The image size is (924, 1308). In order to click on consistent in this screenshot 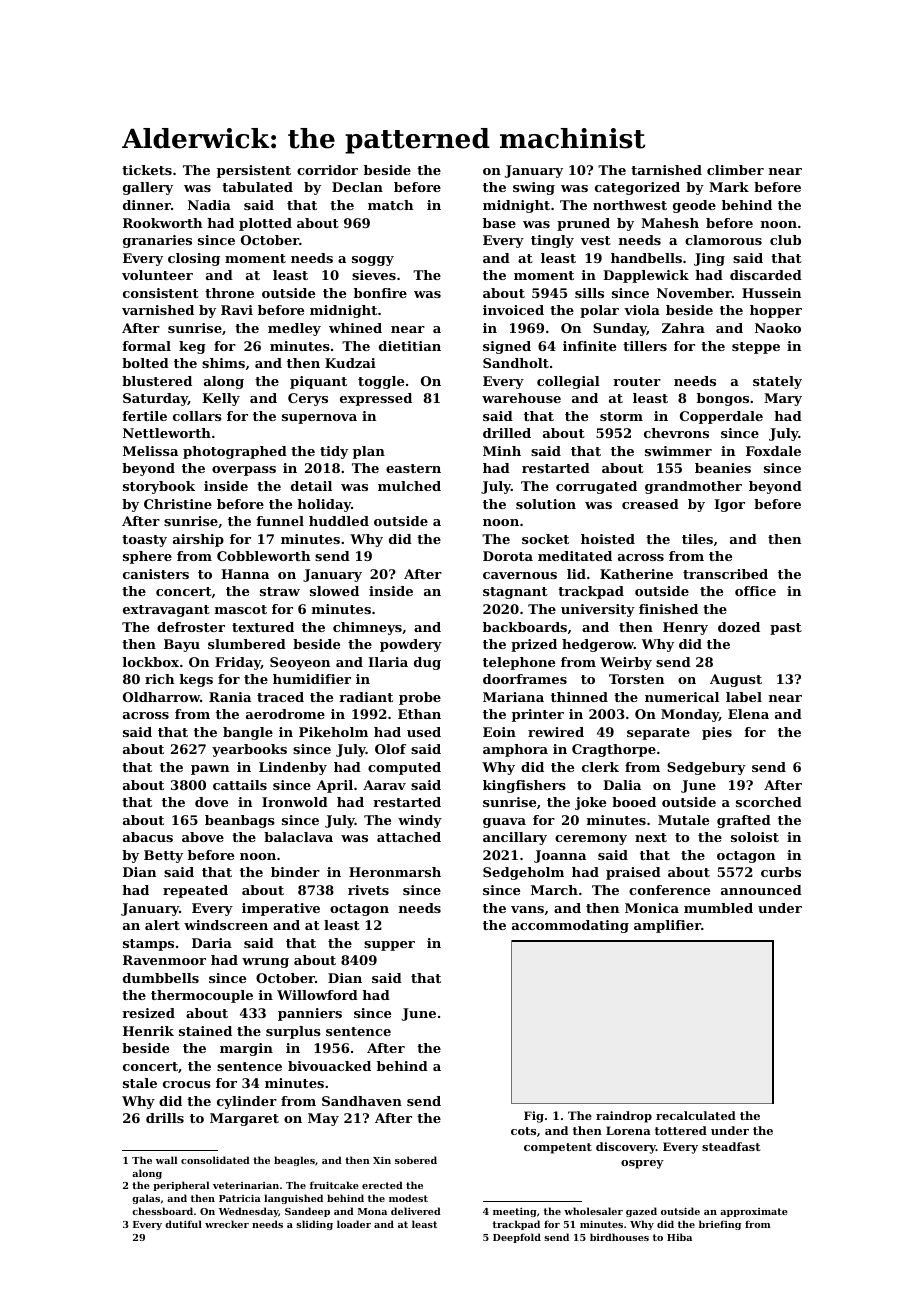, I will do `click(161, 293)`.
